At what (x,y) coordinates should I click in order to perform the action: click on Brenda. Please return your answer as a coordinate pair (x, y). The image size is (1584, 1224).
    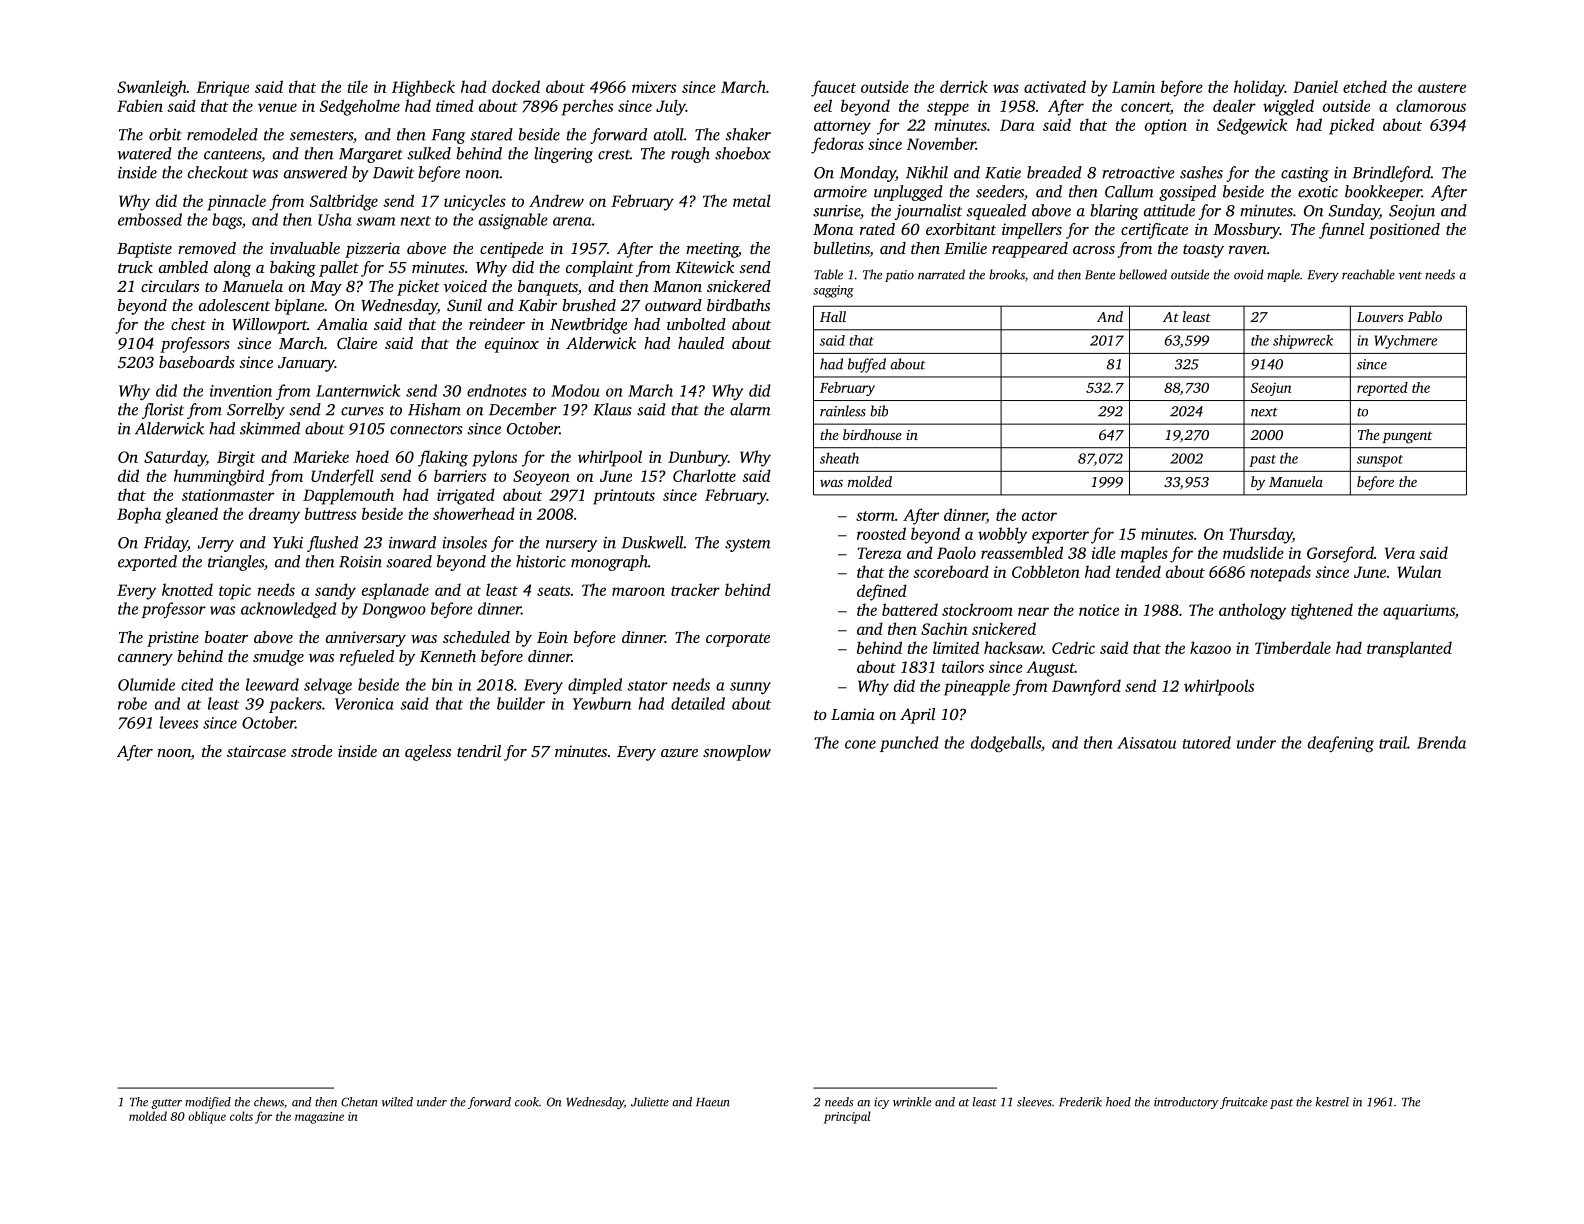
    Looking at the image, I should click on (1441, 742).
